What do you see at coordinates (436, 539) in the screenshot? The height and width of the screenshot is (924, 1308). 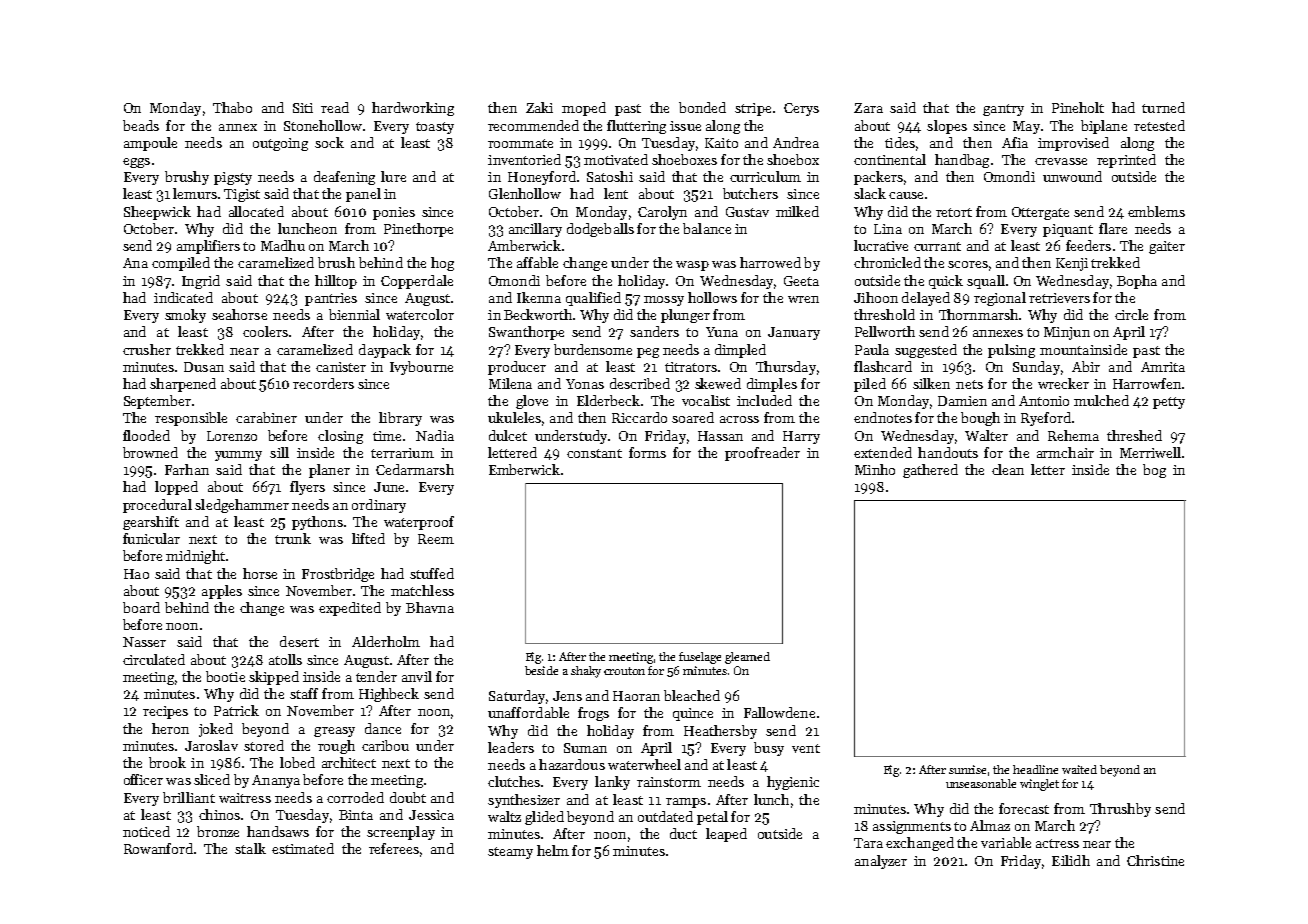 I see `Reem` at bounding box center [436, 539].
